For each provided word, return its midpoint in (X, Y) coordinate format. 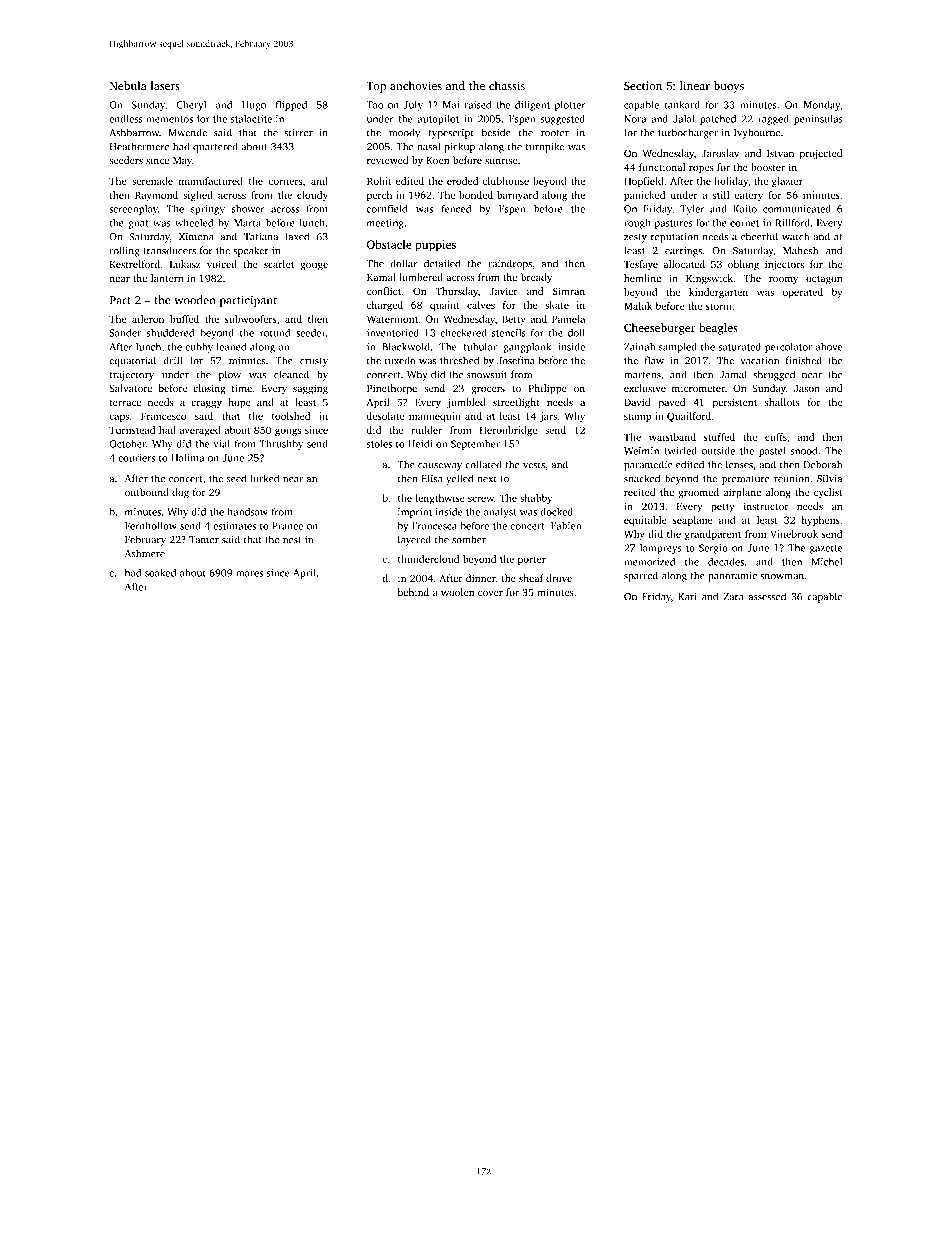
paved (672, 403)
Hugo (254, 106)
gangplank (527, 348)
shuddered (170, 333)
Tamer (204, 540)
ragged (773, 120)
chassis (507, 85)
